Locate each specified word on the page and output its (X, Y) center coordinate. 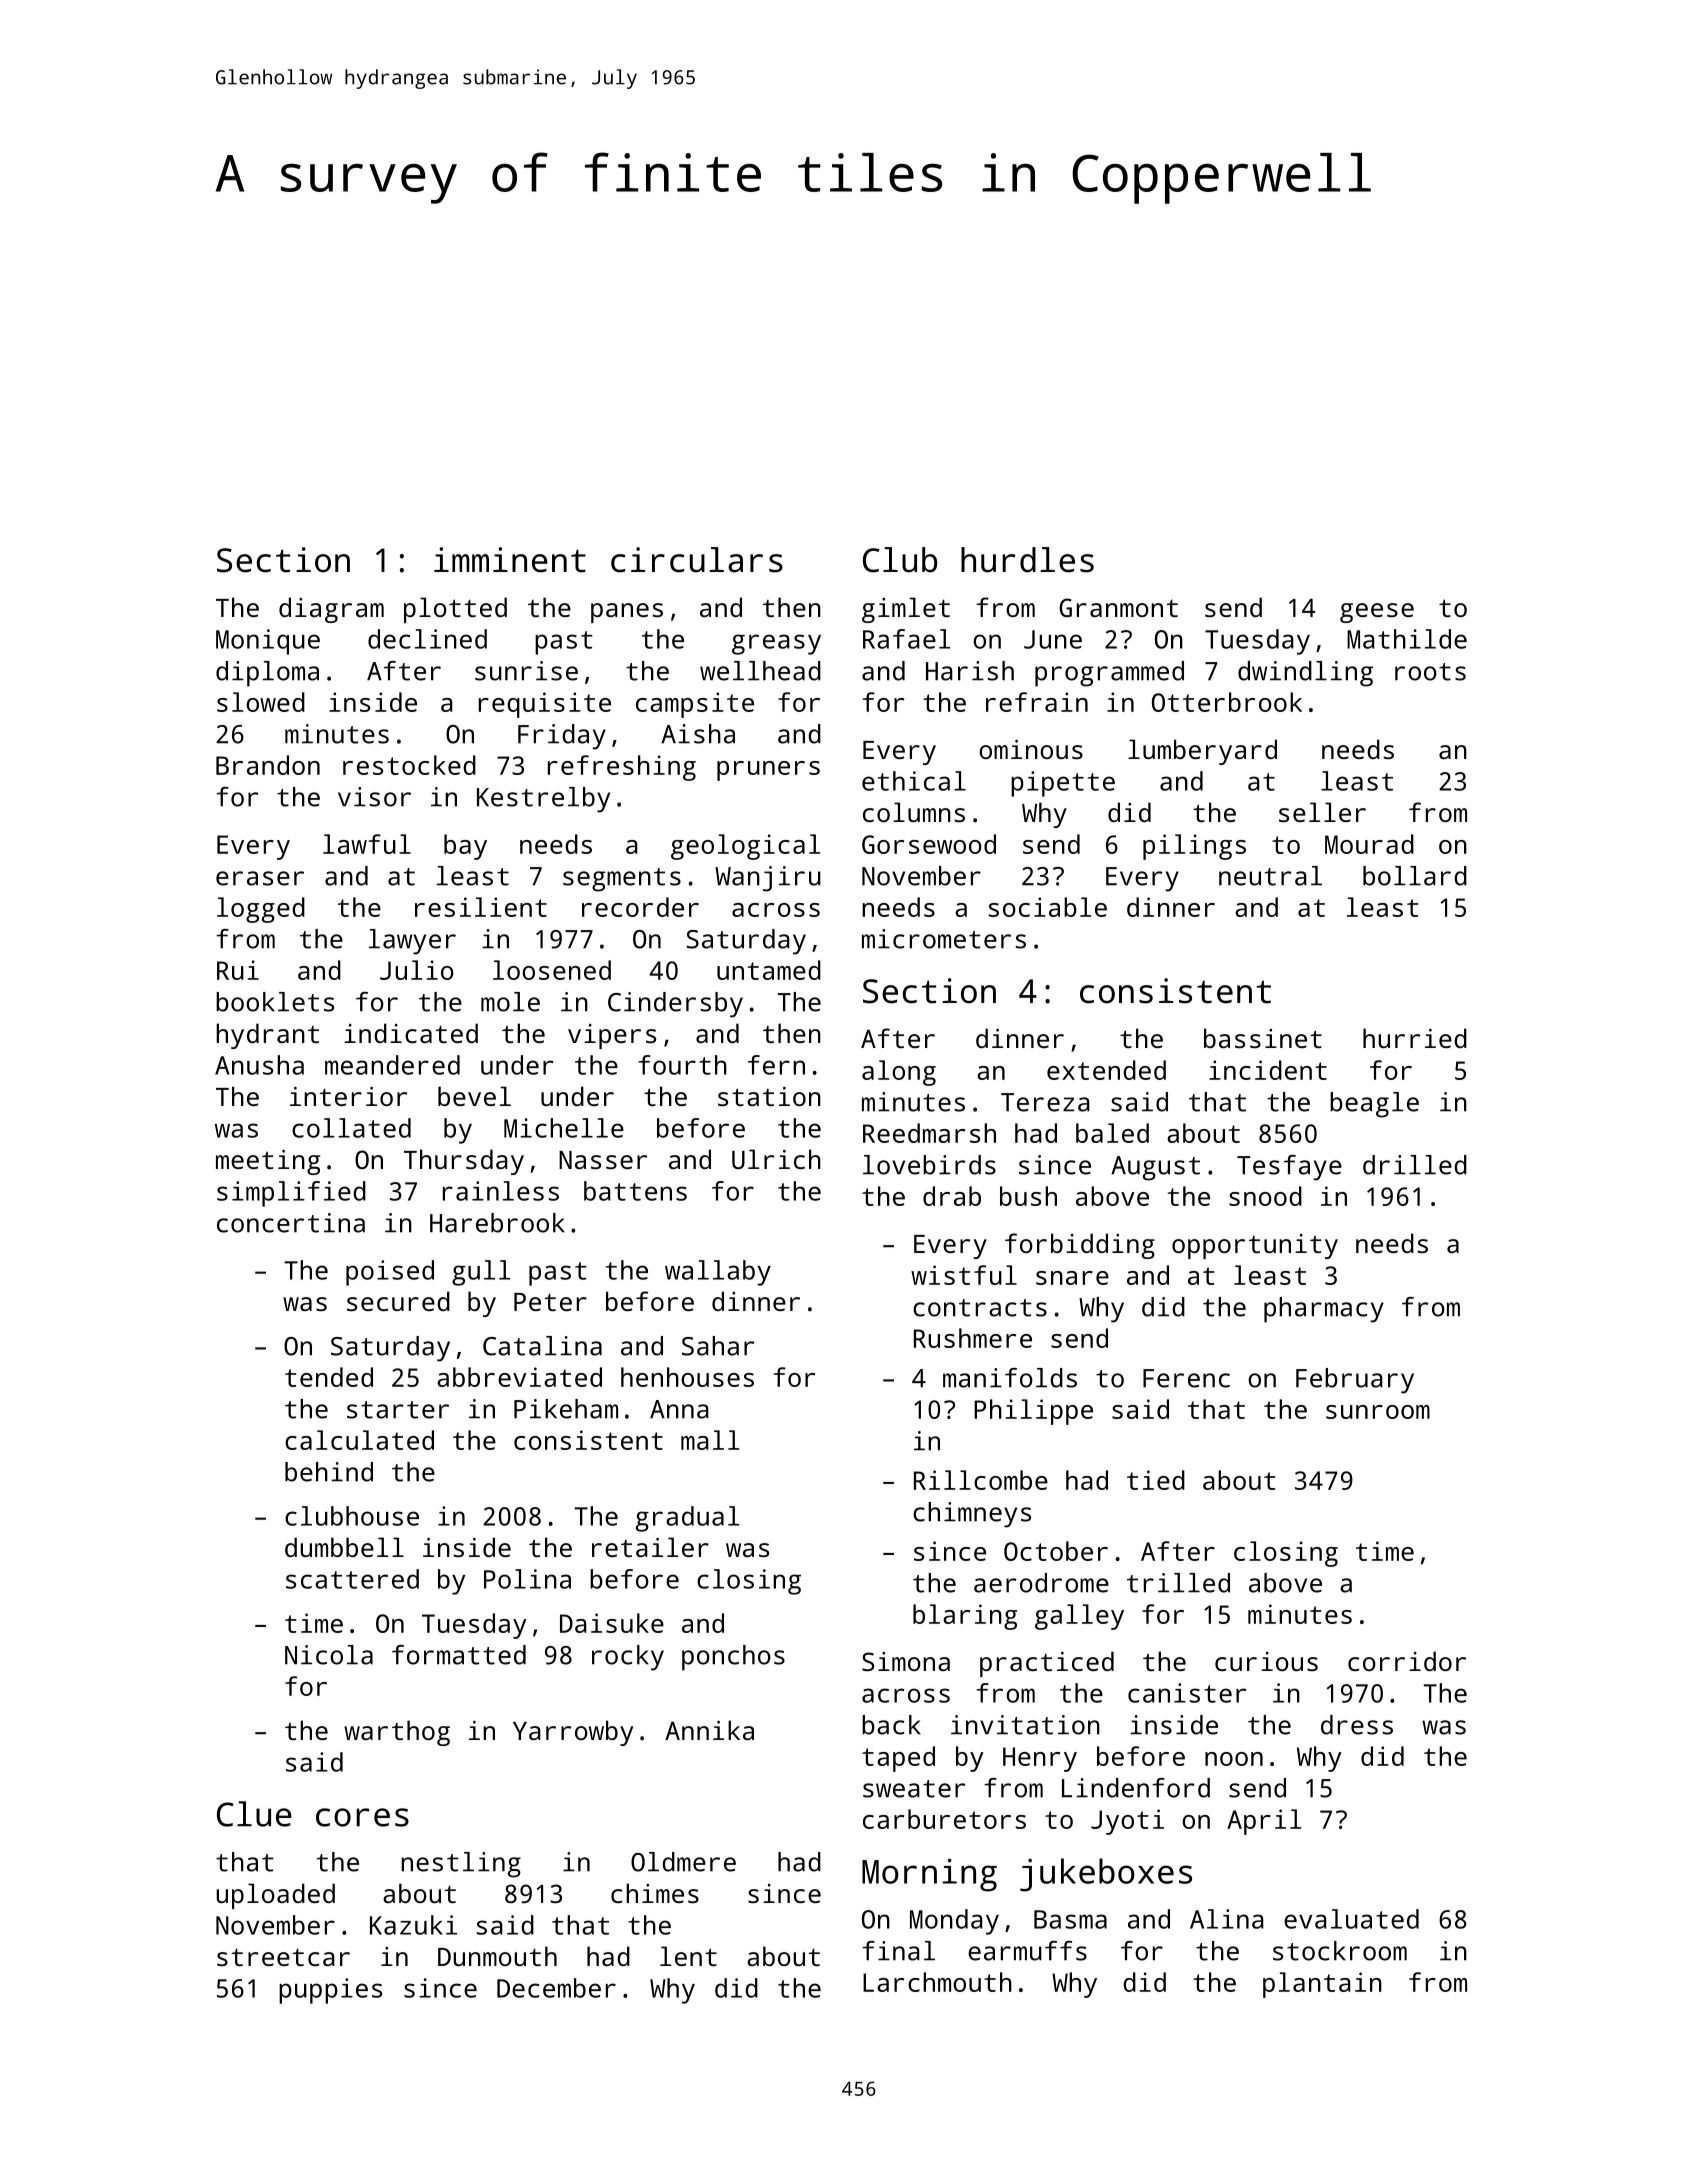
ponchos (733, 1658)
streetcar (283, 1957)
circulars (697, 560)
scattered (352, 1579)
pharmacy (1324, 1310)
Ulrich (776, 1159)
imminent (510, 560)
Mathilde (1407, 639)
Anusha (259, 1065)
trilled (1178, 1583)
